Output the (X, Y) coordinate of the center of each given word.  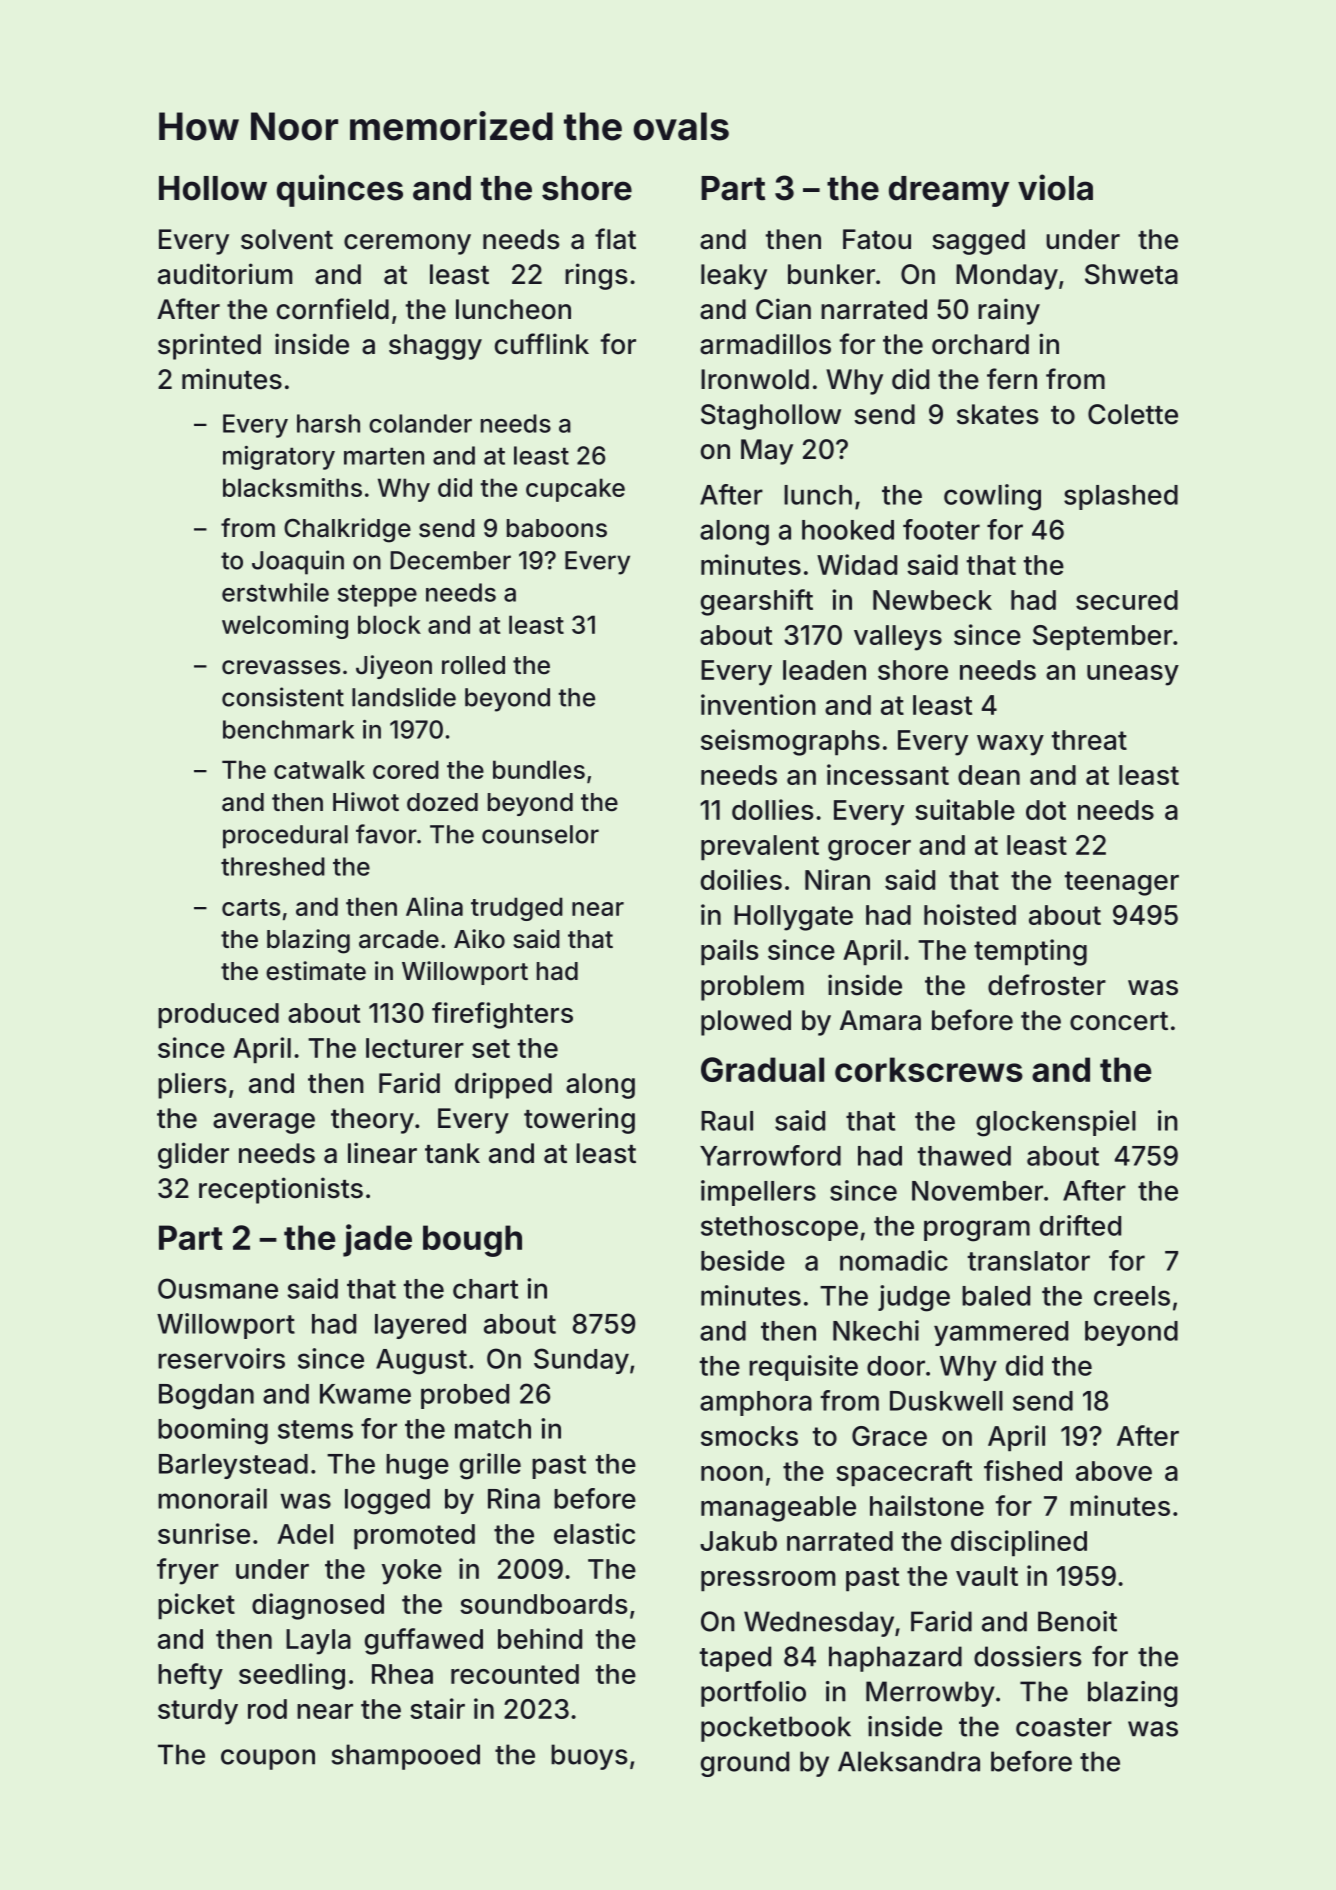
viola (1055, 187)
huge (417, 1467)
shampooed (406, 1757)
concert (1119, 1021)
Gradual (762, 1069)
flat (615, 239)
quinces (340, 190)
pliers (192, 1085)
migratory (279, 458)
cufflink (542, 344)
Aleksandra (909, 1761)
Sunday (581, 1361)
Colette (1133, 414)
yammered (1001, 1333)
